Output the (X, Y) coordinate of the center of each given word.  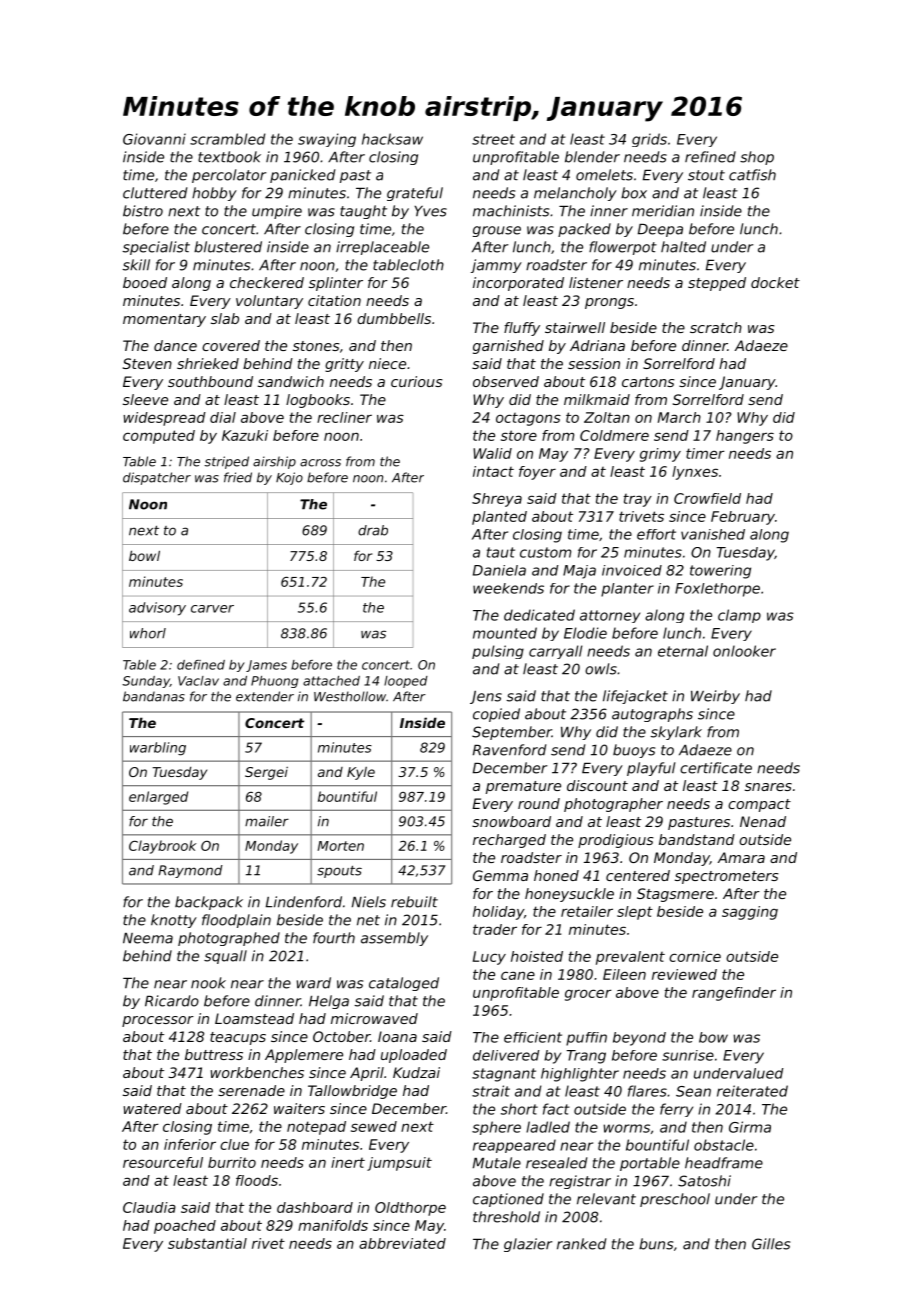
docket (775, 282)
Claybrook (162, 847)
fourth (334, 938)
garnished (508, 347)
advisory (157, 609)
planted (499, 518)
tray (638, 500)
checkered (267, 282)
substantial (207, 1243)
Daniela (499, 570)
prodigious (616, 841)
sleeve (145, 399)
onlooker (744, 651)
